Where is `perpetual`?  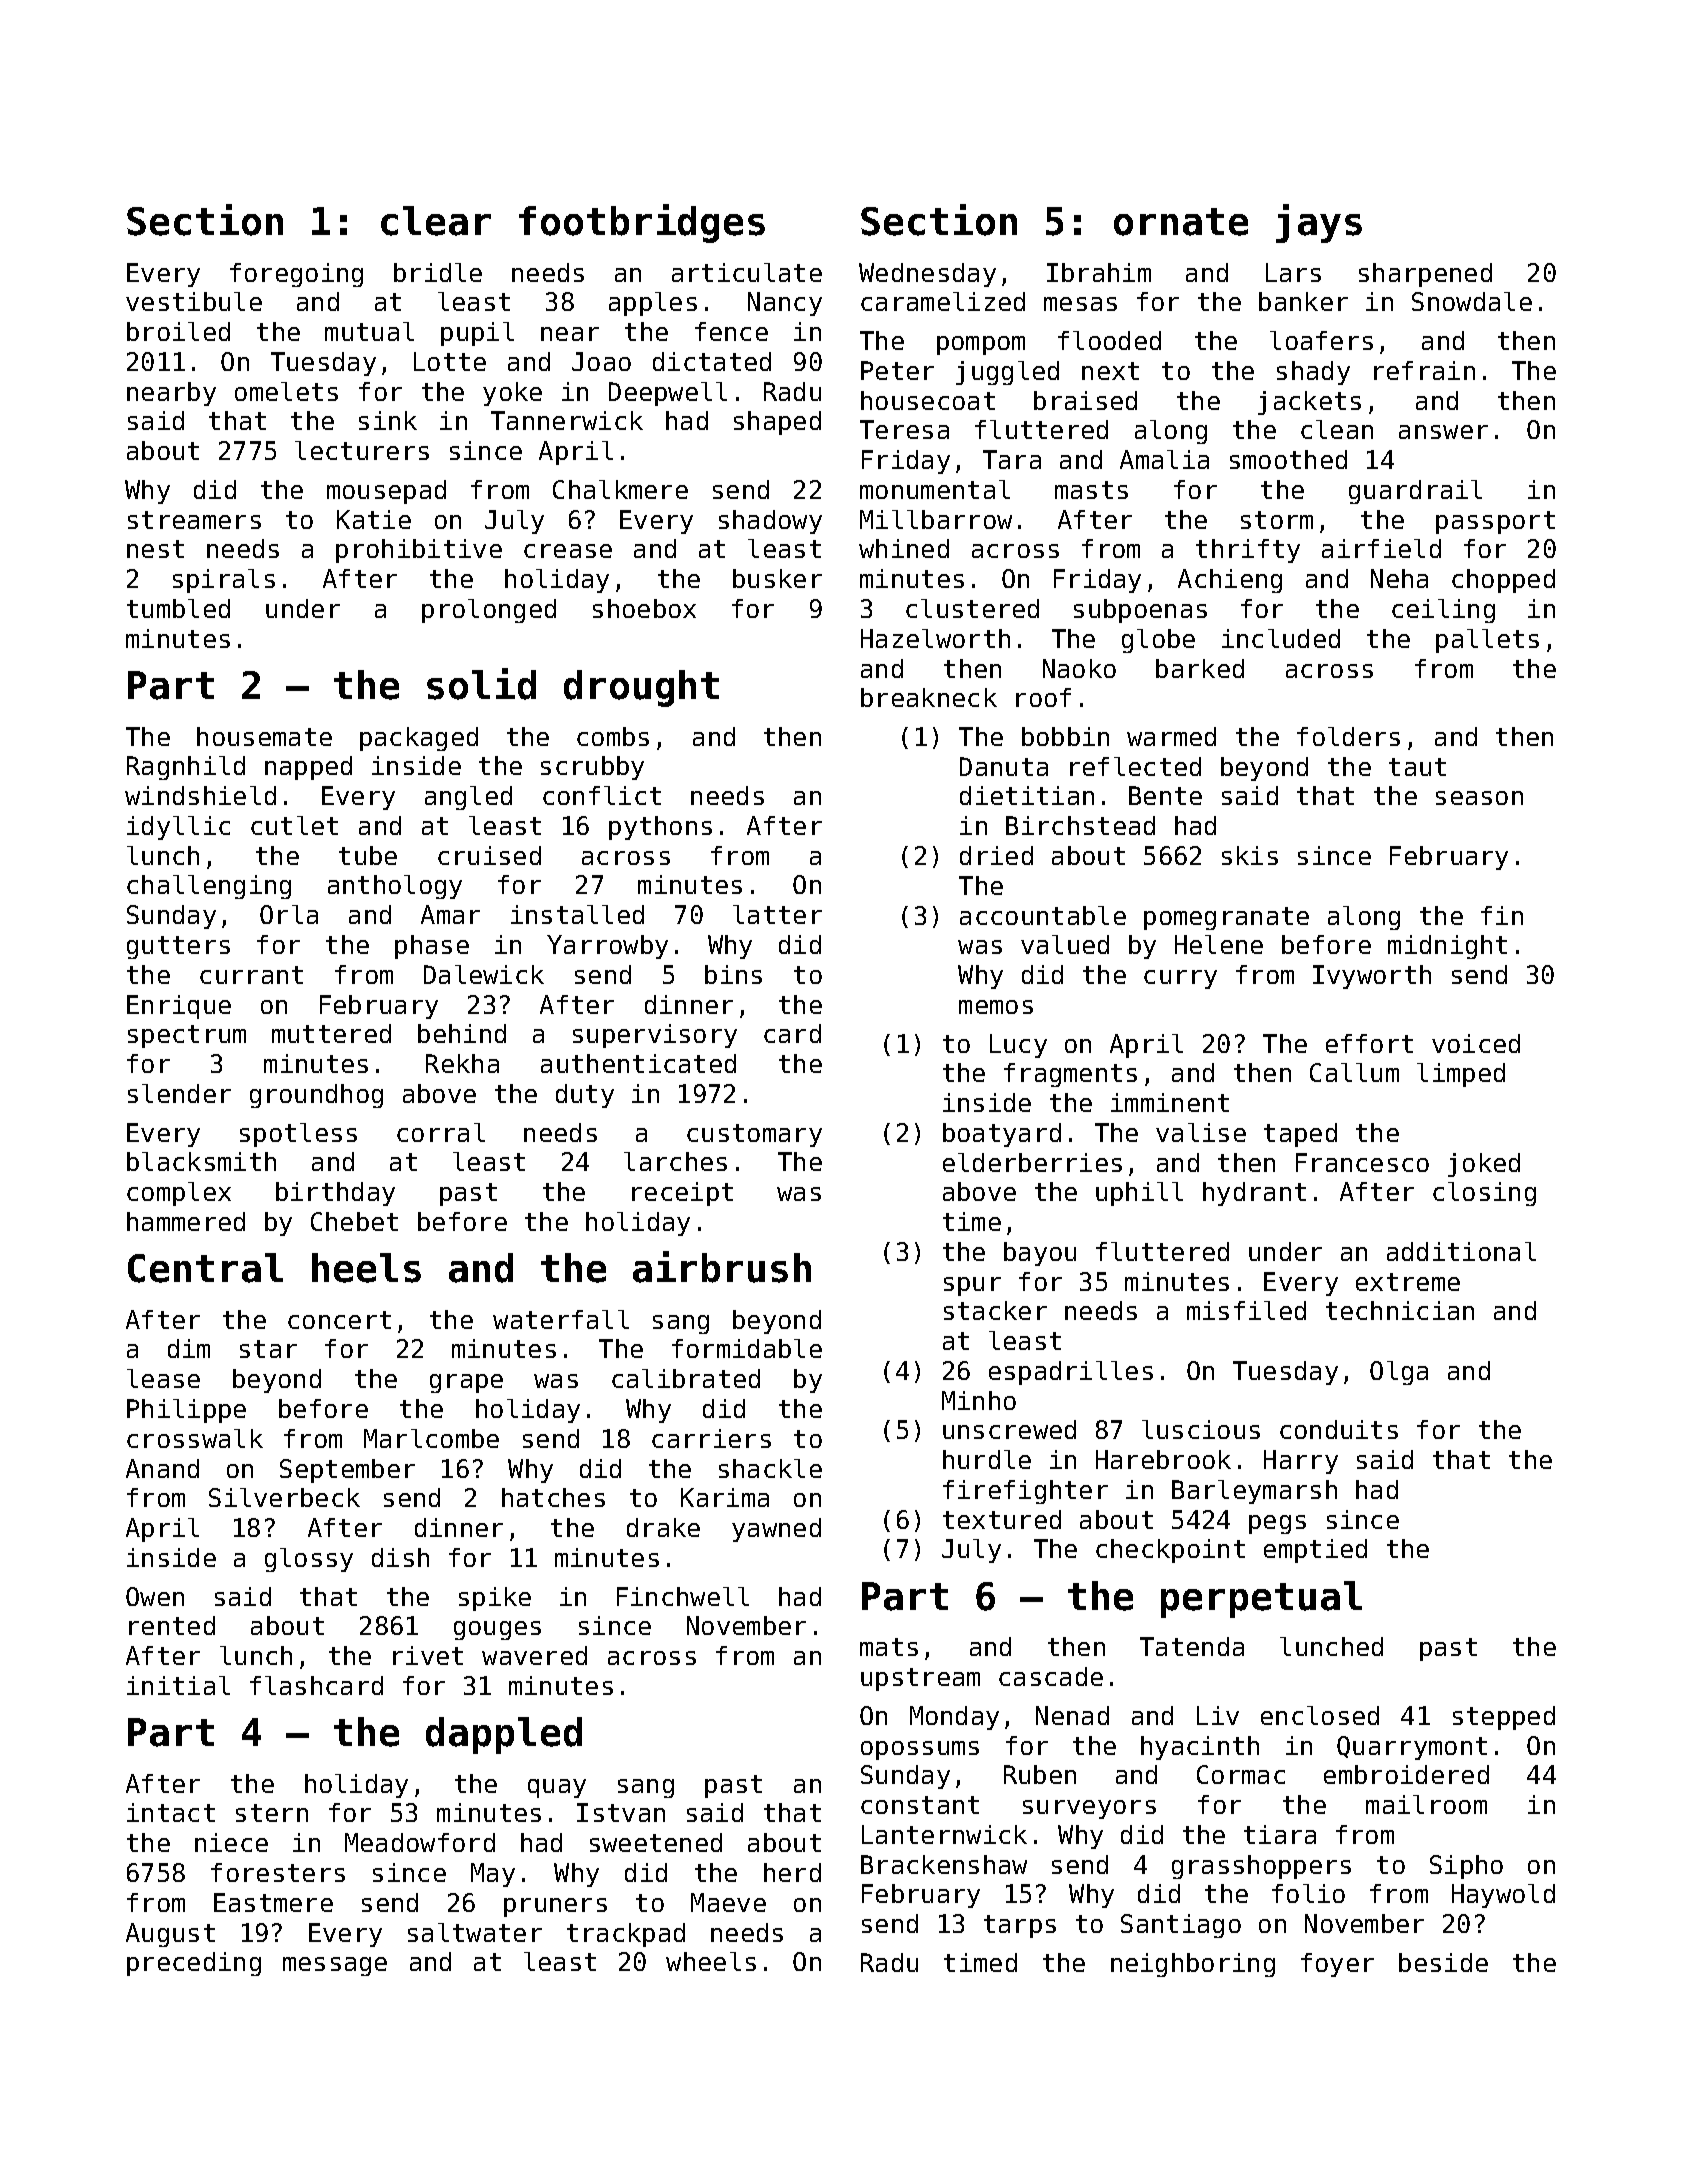
perpetual is located at coordinates (1261, 1599).
